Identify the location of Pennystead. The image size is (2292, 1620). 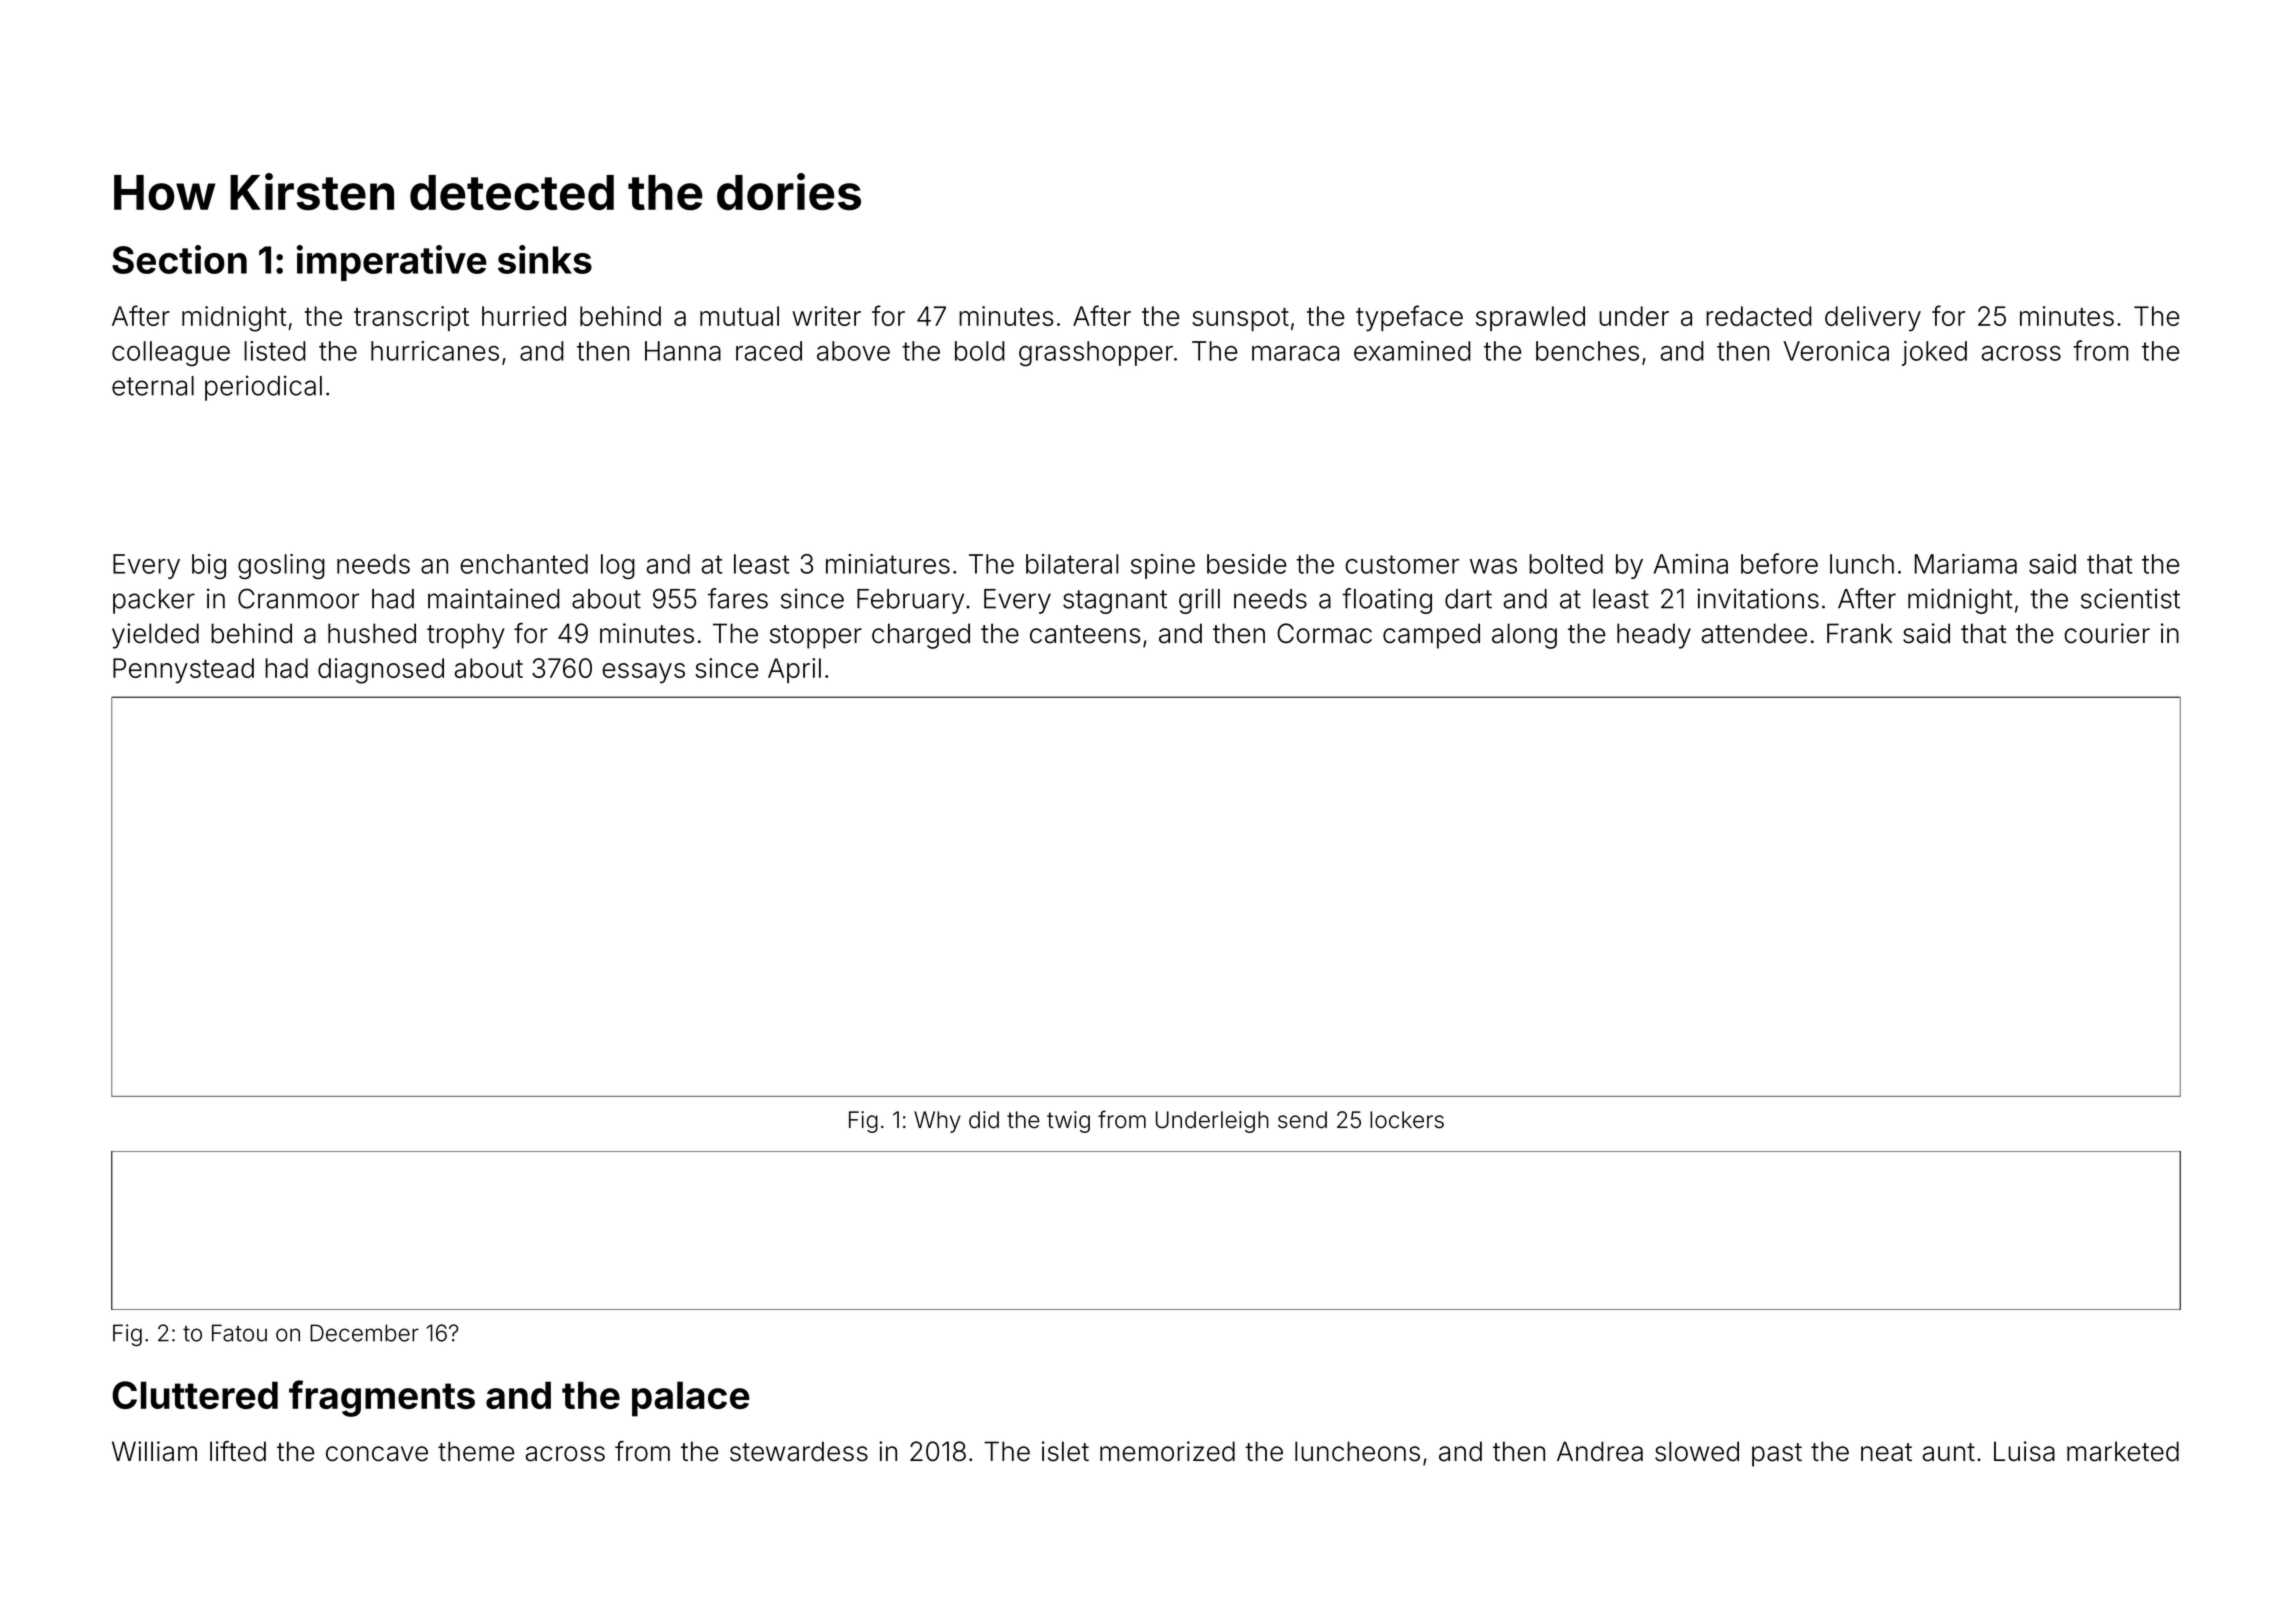
(183, 671).
